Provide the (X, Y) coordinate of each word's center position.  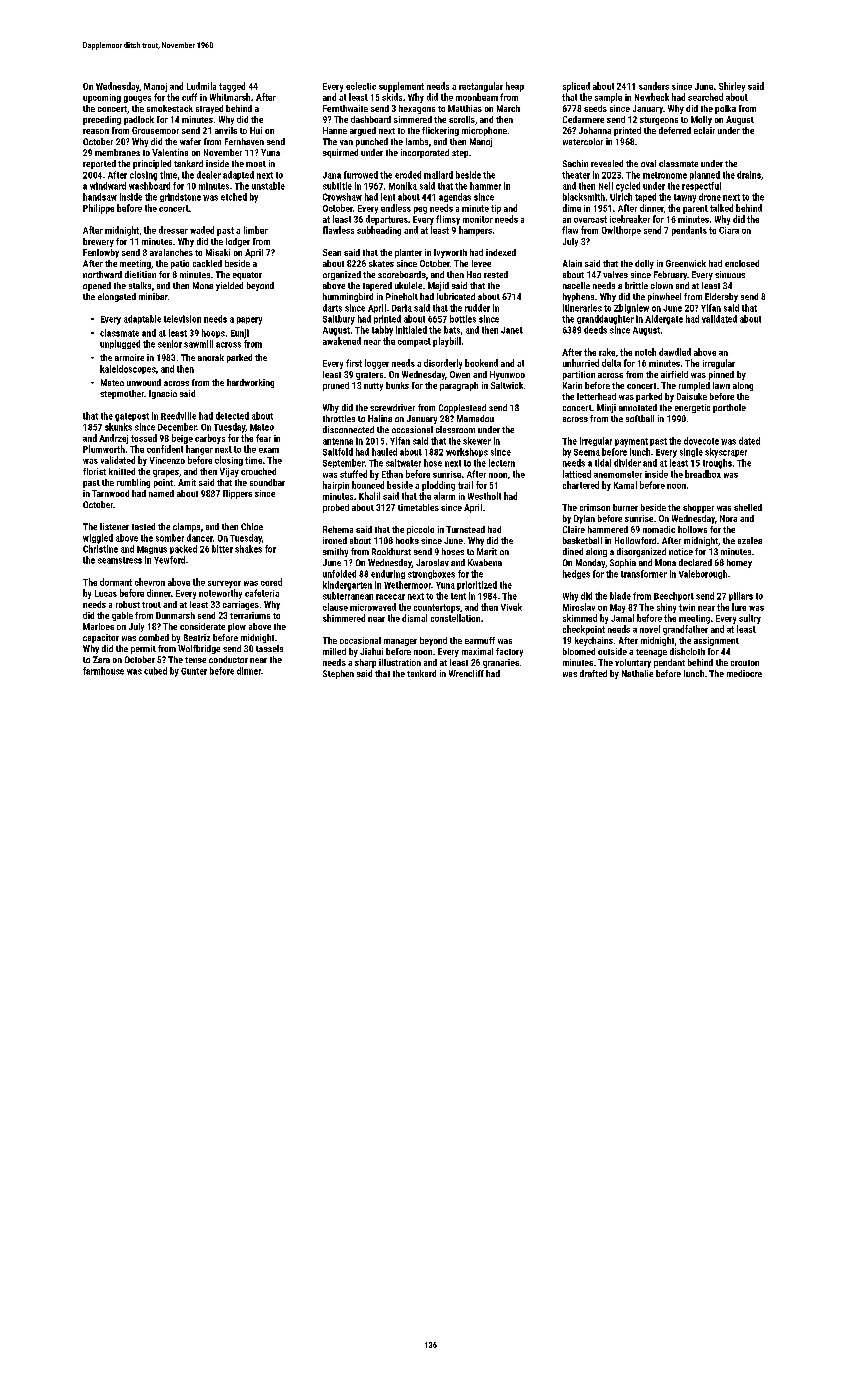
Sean (332, 252)
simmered (413, 119)
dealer (209, 175)
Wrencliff (466, 673)
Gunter (194, 671)
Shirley (732, 87)
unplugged (120, 344)
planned (705, 175)
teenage (651, 653)
